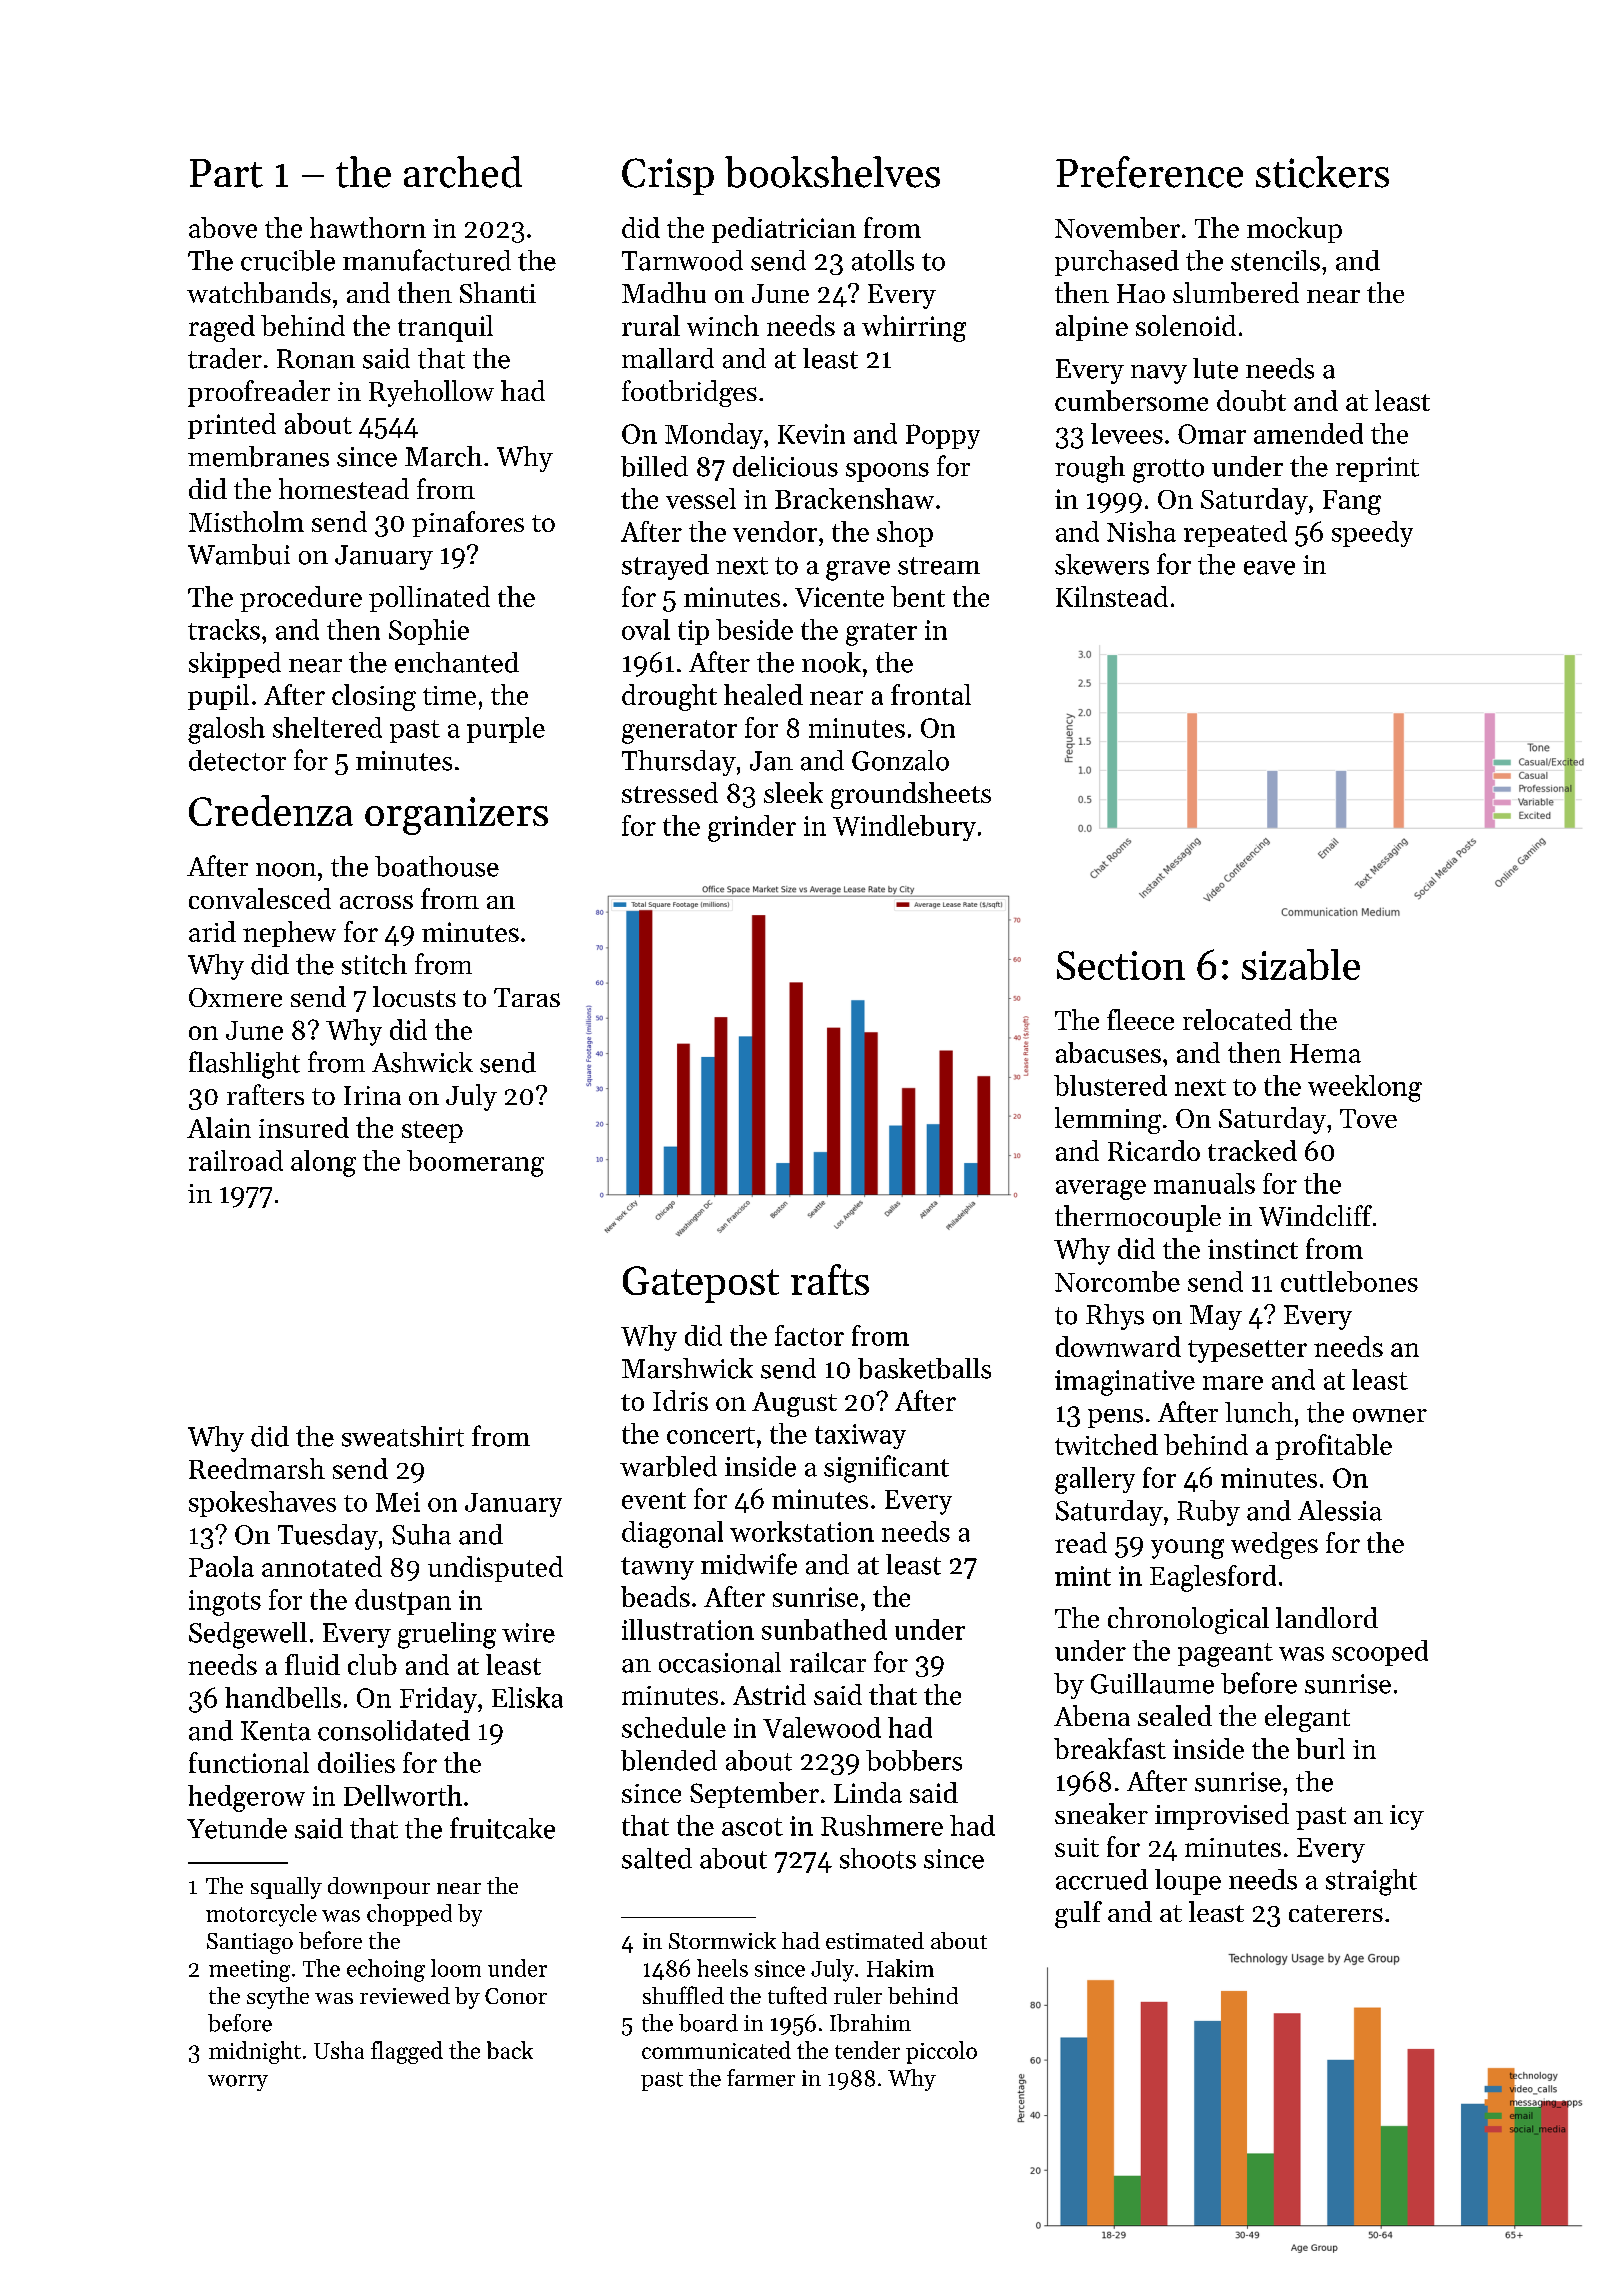  Describe the element at coordinates (1253, 1249) in the screenshot. I see `instinct` at that location.
